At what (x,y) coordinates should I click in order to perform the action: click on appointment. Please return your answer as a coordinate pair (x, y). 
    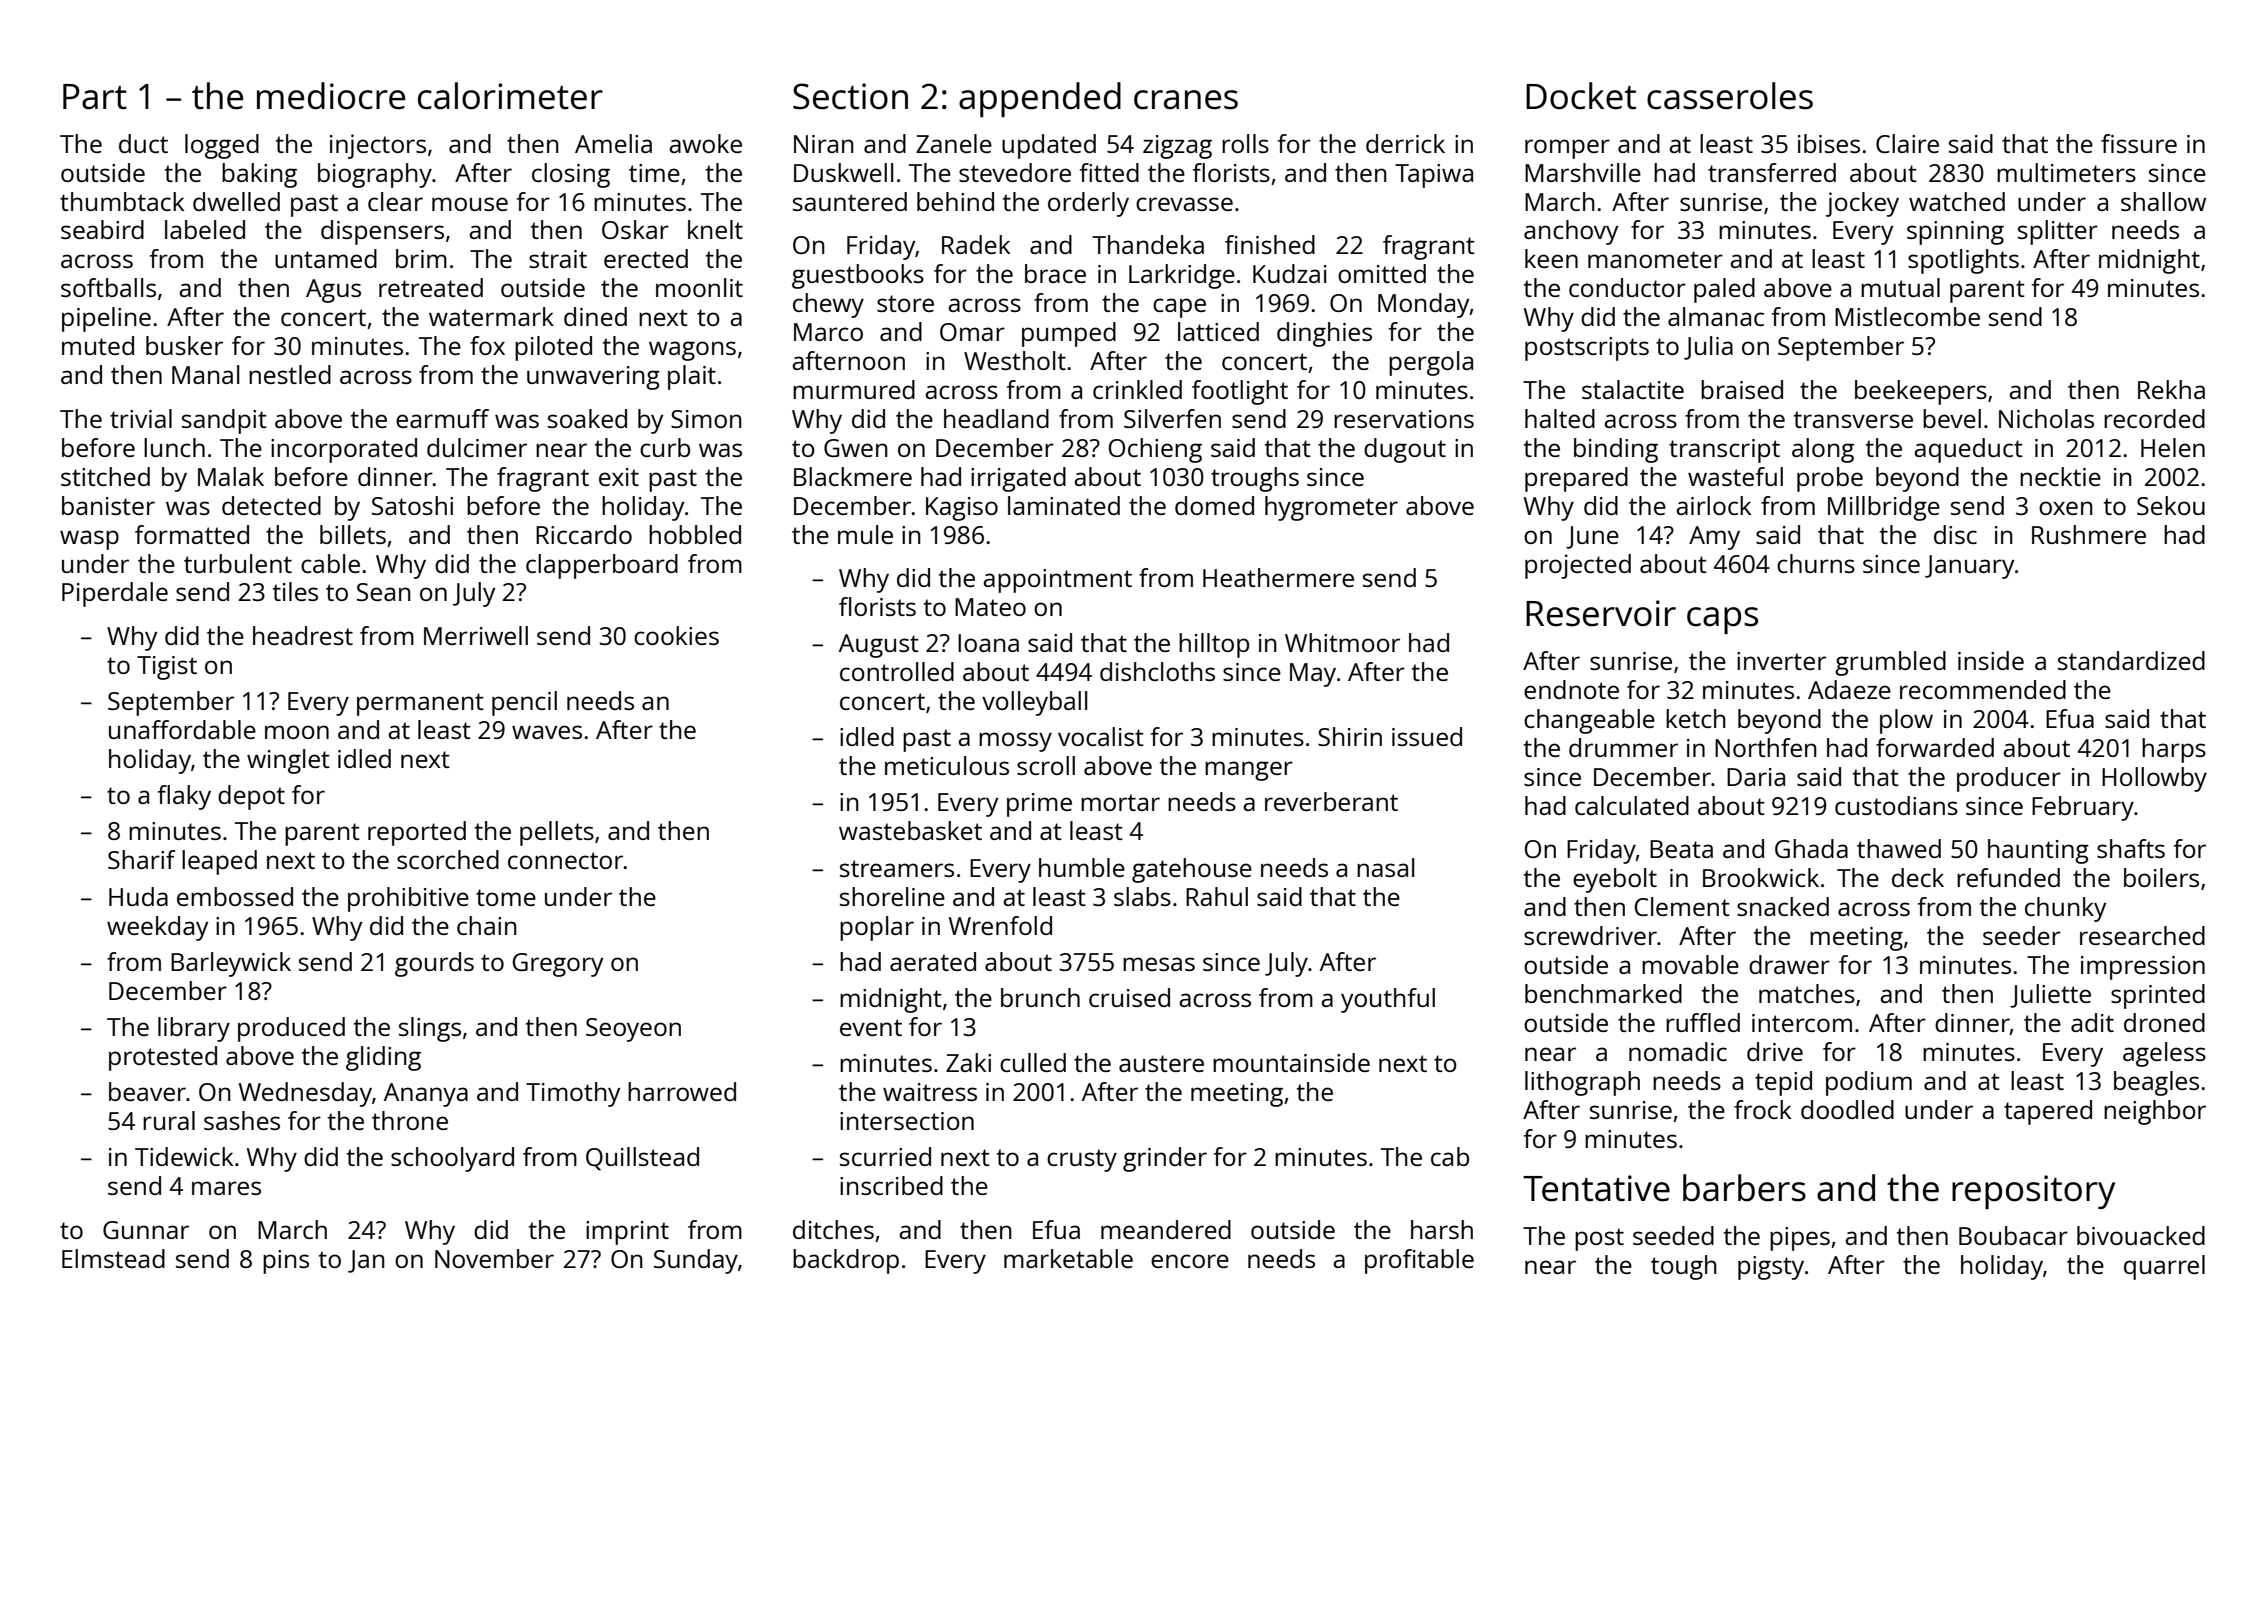
    Looking at the image, I should click on (1057, 581).
